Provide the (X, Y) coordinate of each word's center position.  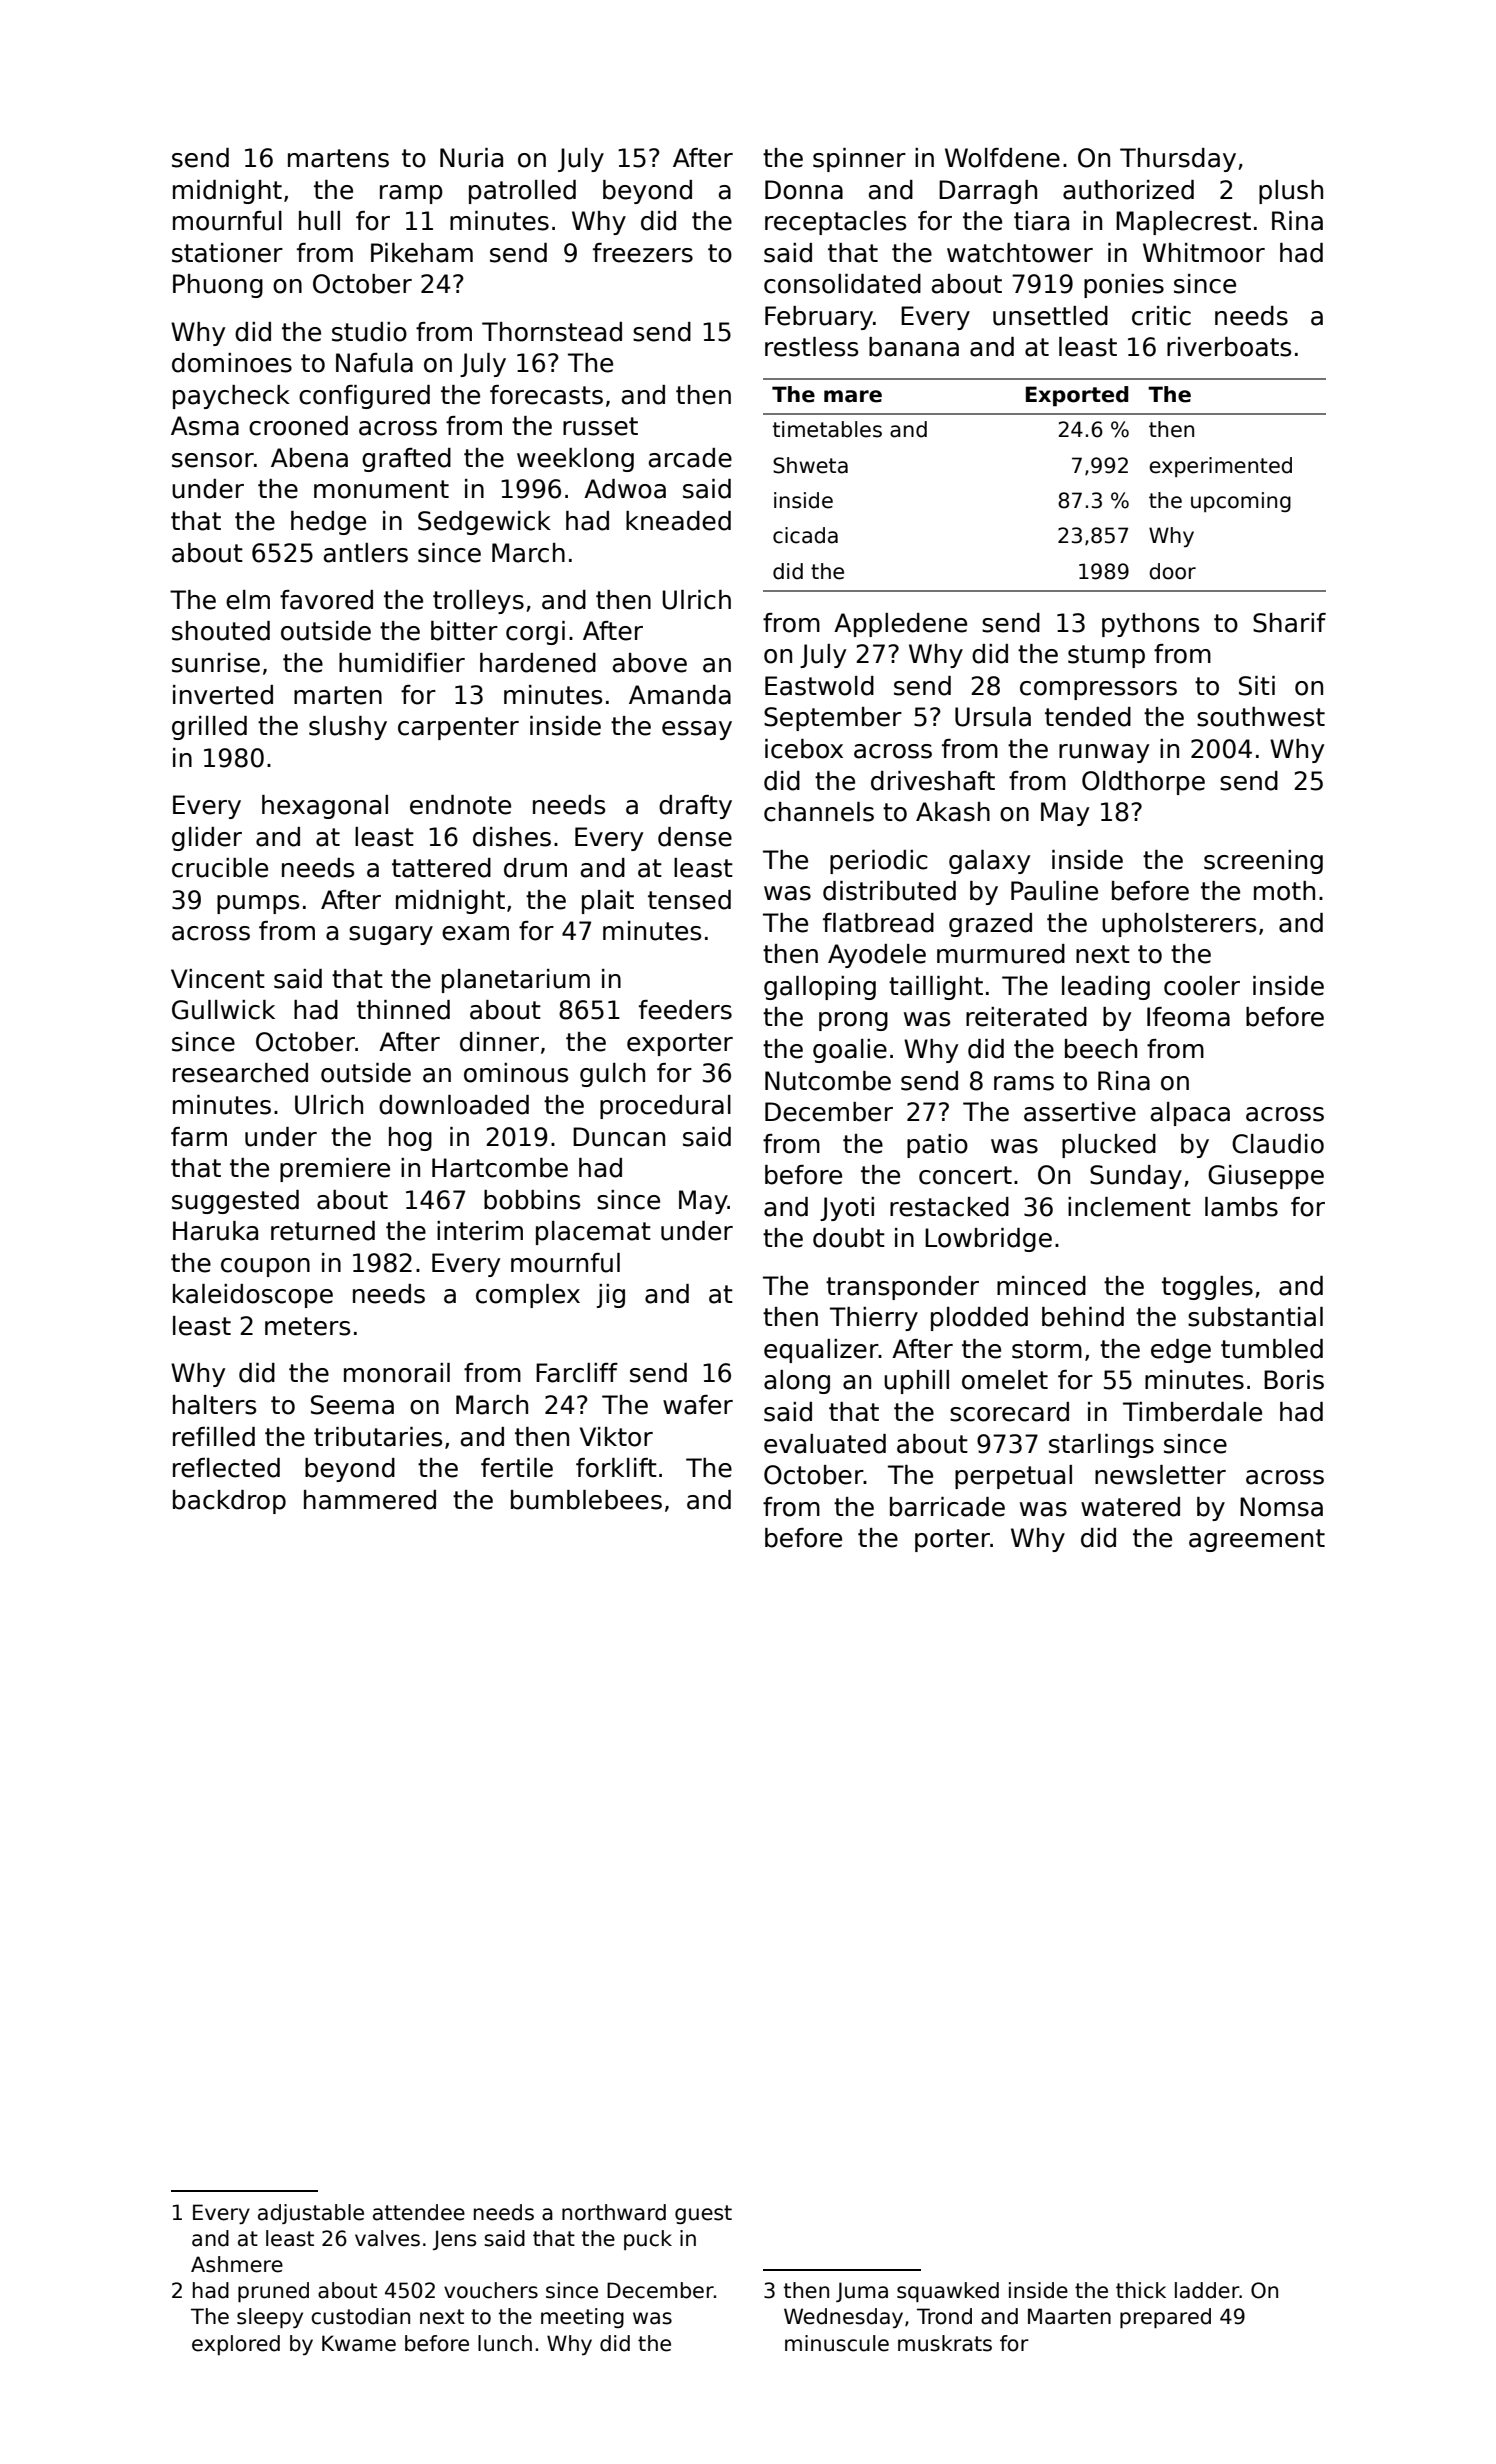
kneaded (678, 521)
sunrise (216, 663)
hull (319, 221)
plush (1291, 192)
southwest (1261, 717)
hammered (370, 1500)
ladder (1207, 2290)
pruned (273, 2292)
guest (703, 2214)
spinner (859, 160)
